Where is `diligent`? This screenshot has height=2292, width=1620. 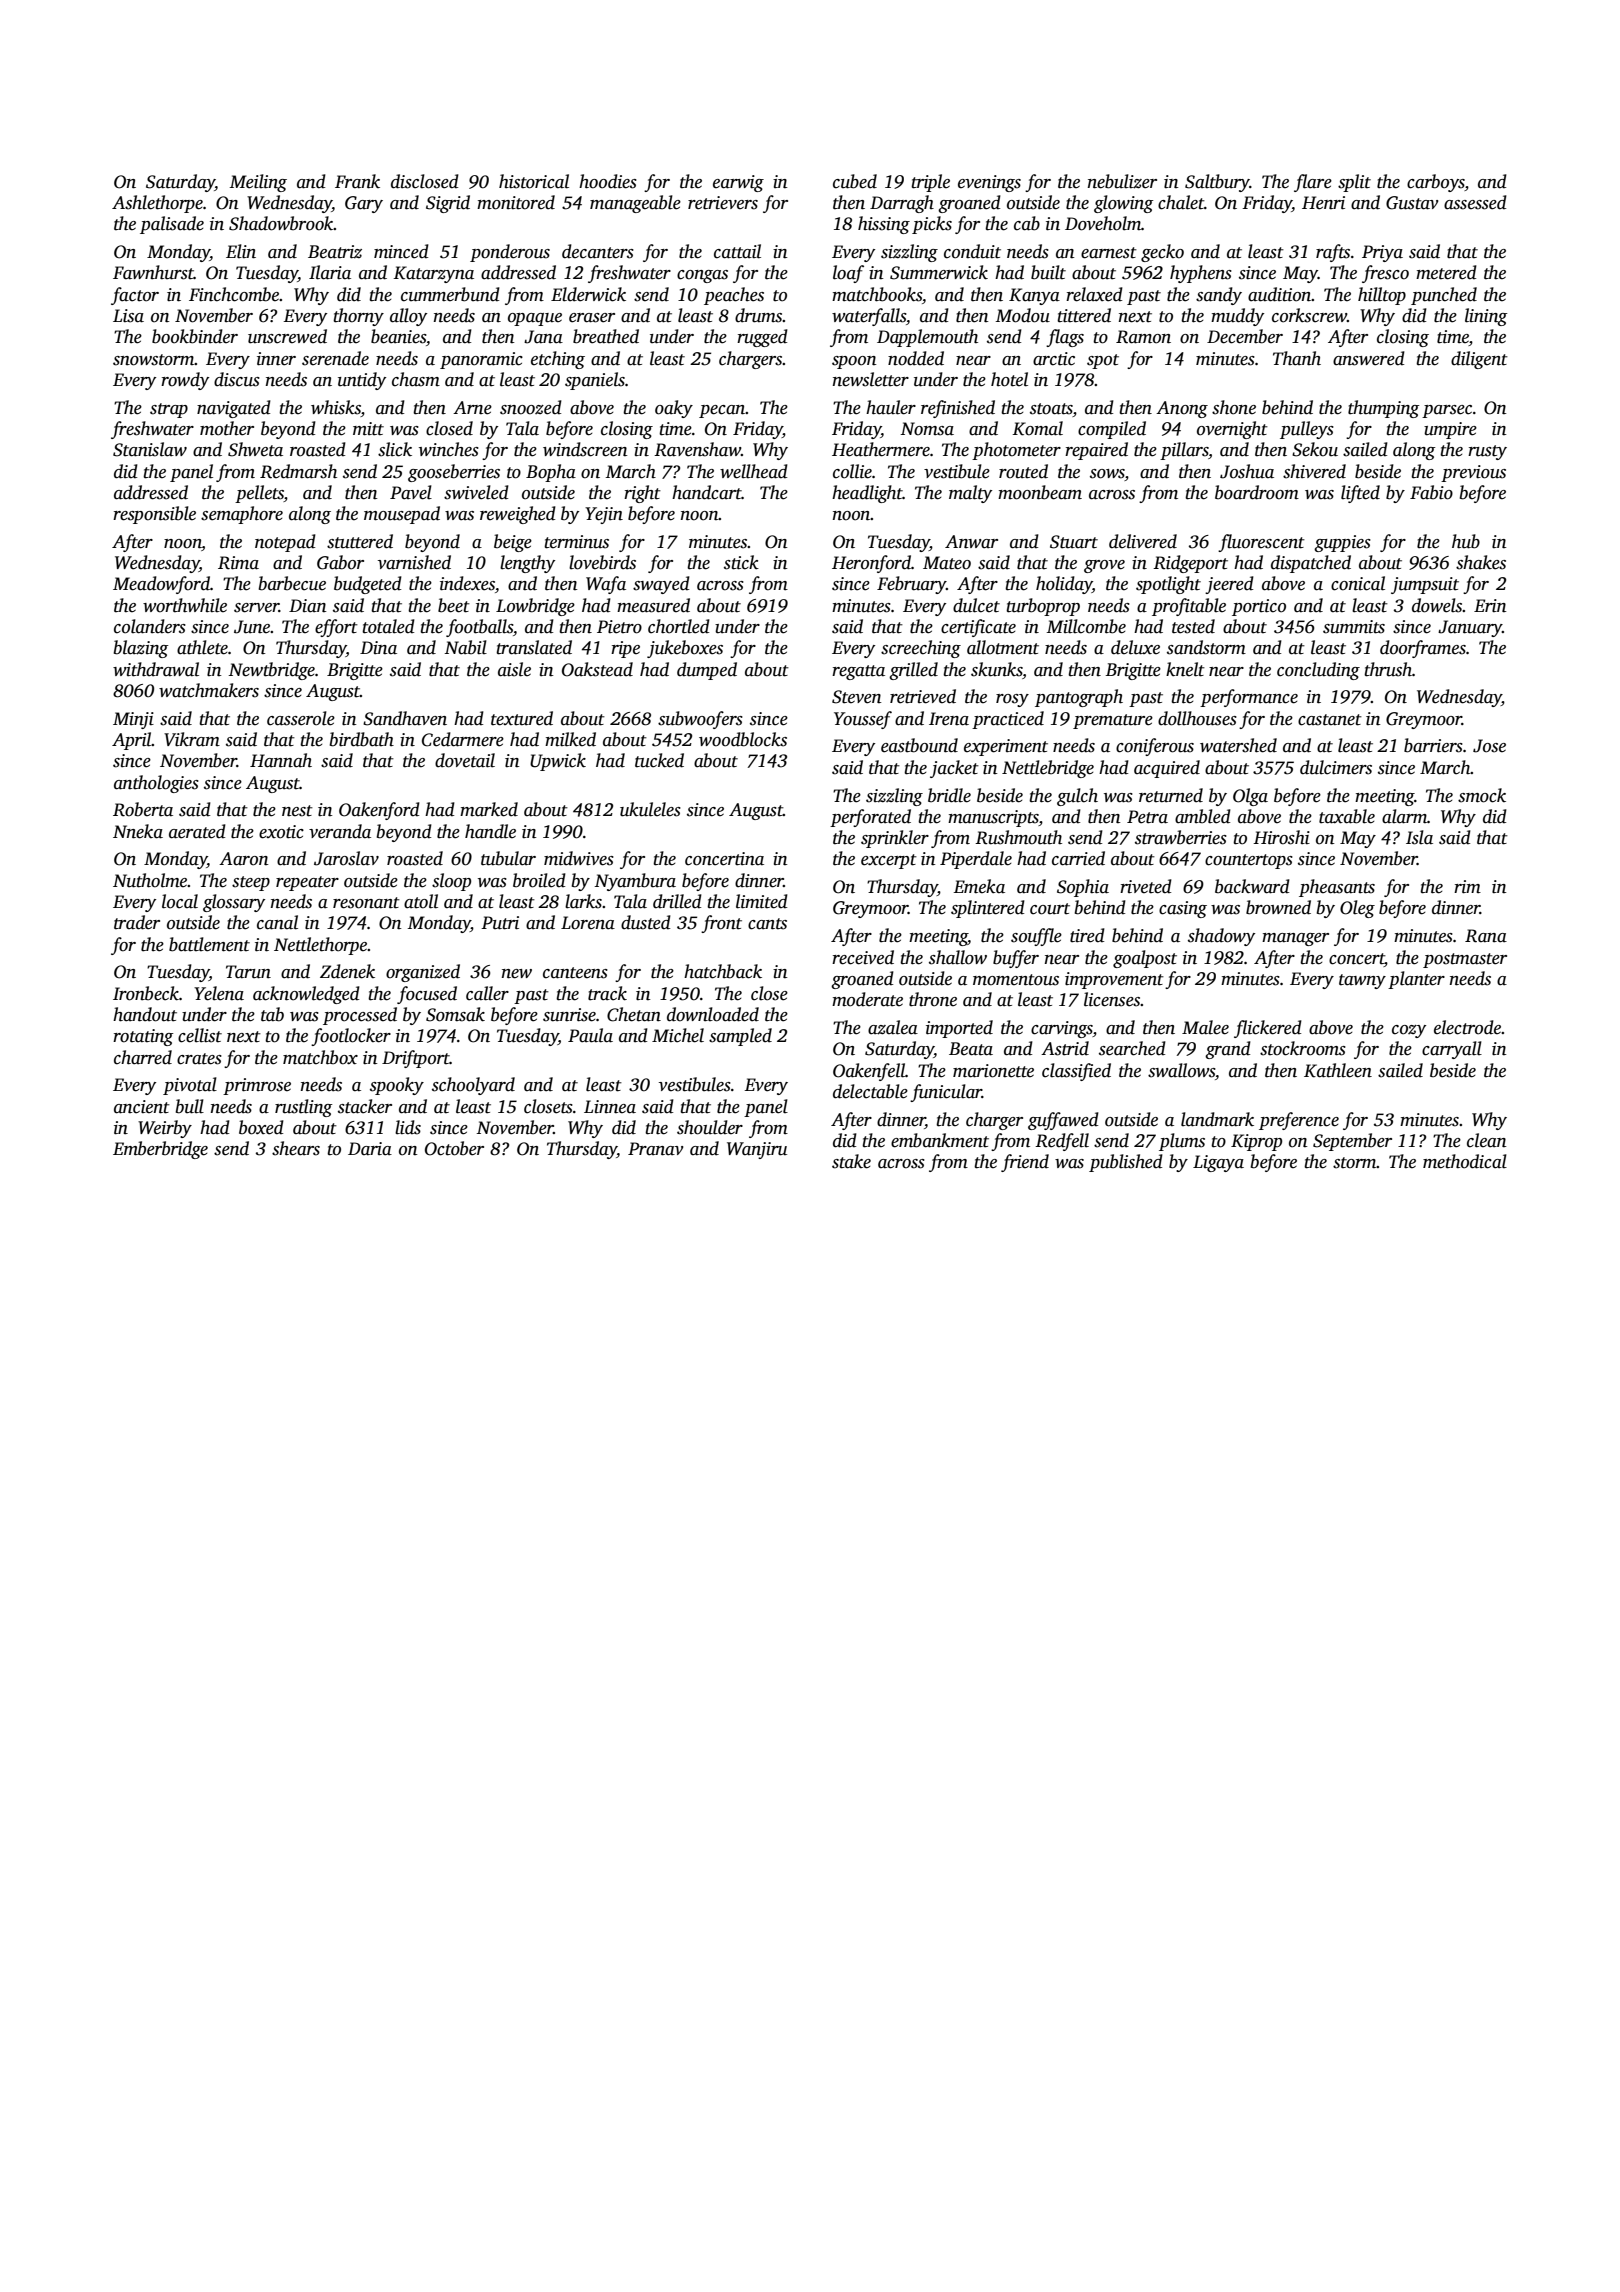
diligent is located at coordinates (1479, 360).
